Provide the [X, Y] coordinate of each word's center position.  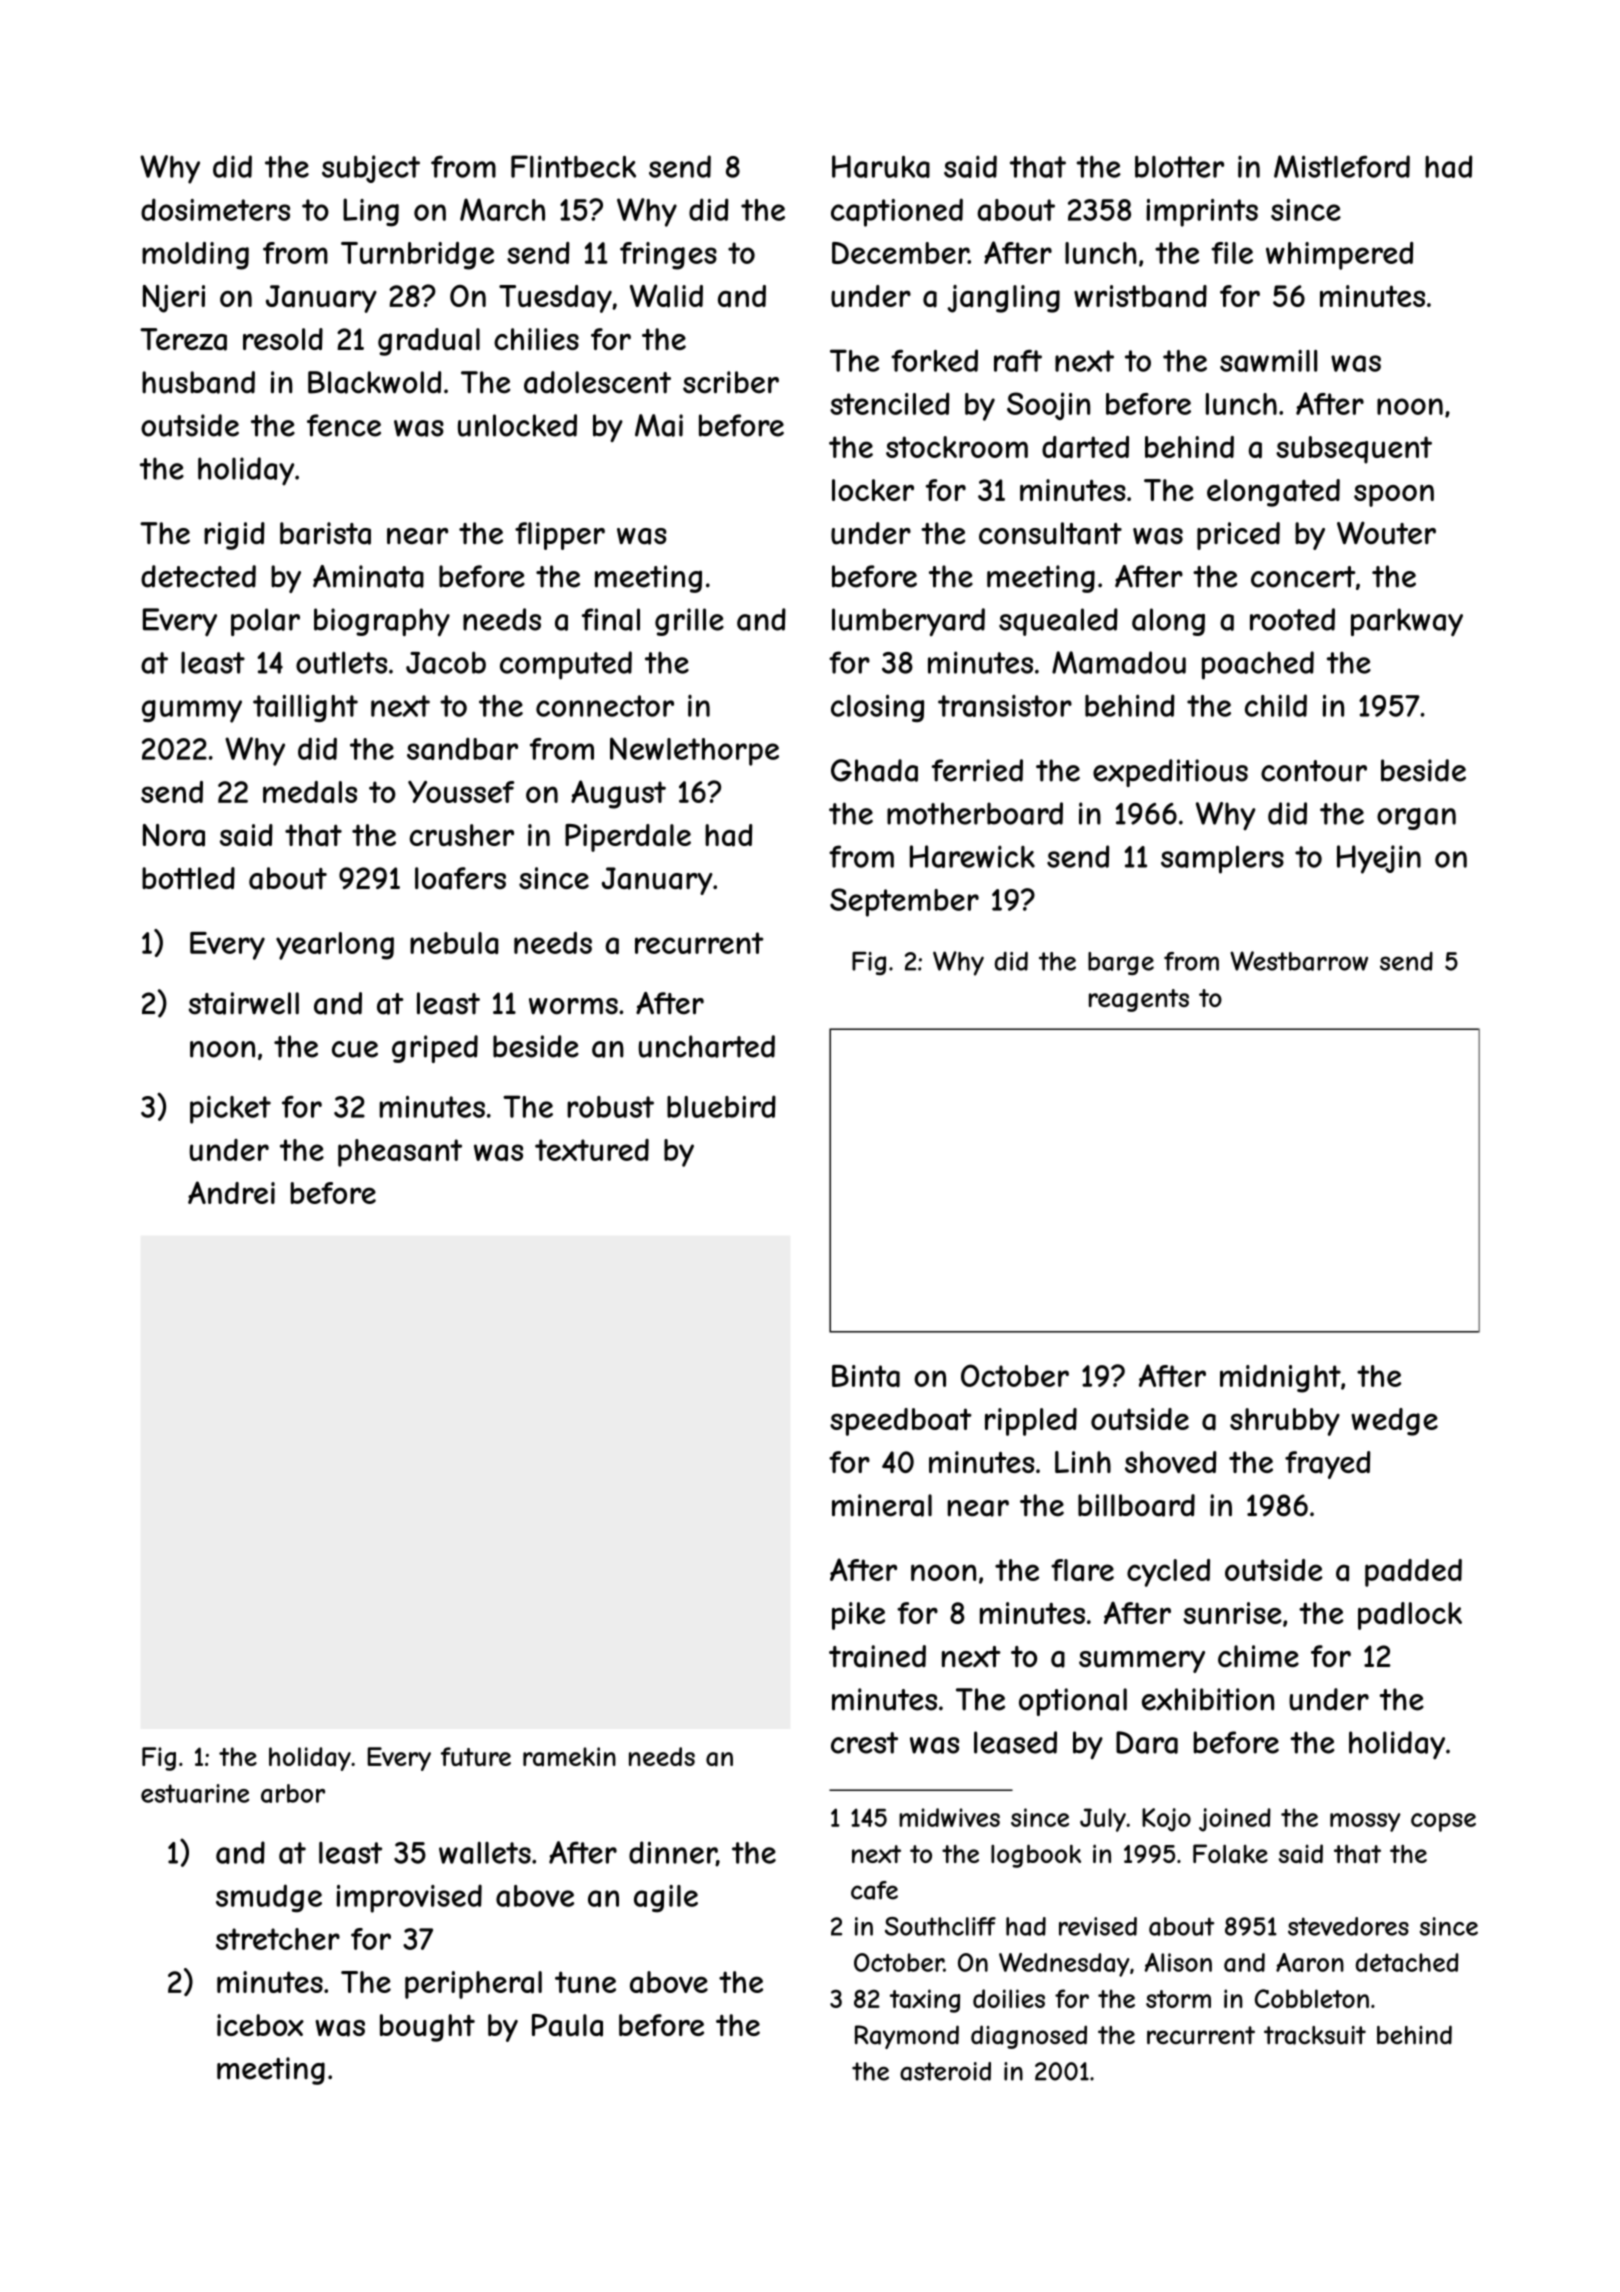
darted [1085, 447]
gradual [429, 342]
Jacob [446, 662]
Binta [866, 1376]
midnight [1280, 1379]
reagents [1139, 1000]
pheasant [400, 1153]
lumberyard [908, 622]
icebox [260, 2025]
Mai [659, 425]
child [1276, 705]
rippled [1031, 1422]
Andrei [231, 1192]
